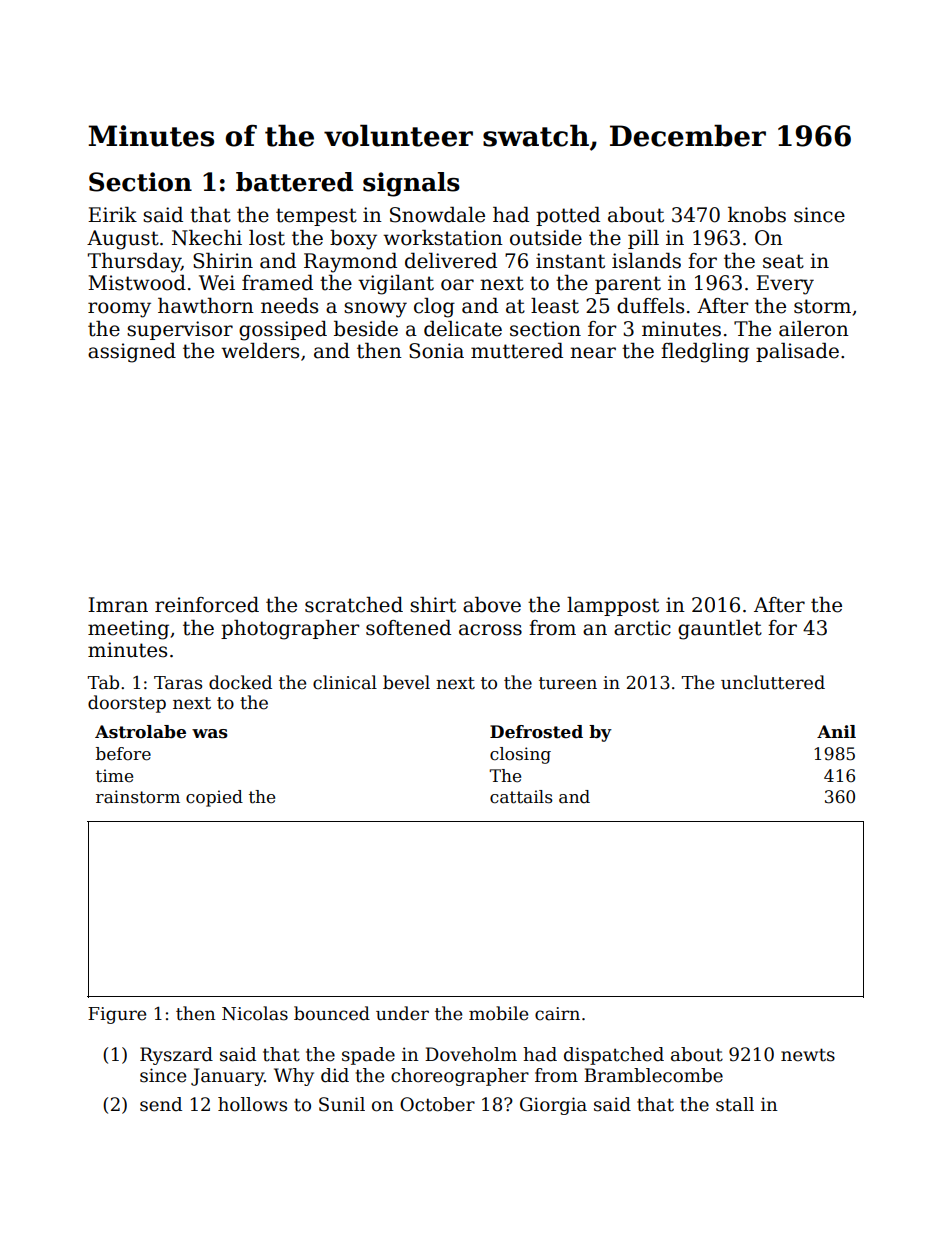 Image resolution: width=952 pixels, height=1233 pixels. What do you see at coordinates (520, 755) in the image?
I see `closing` at bounding box center [520, 755].
